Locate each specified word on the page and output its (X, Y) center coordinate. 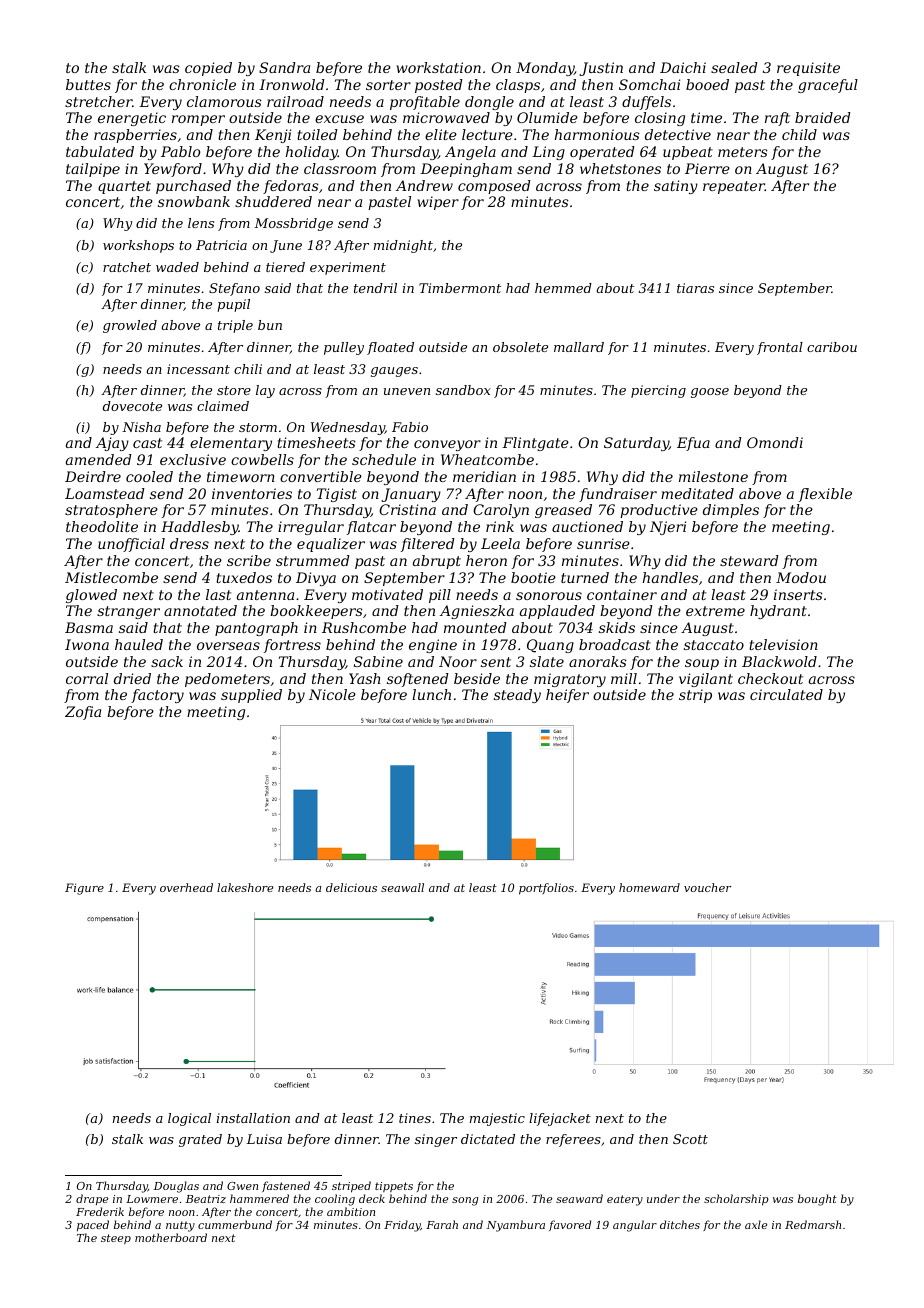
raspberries (135, 136)
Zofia (83, 713)
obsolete (520, 347)
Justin (601, 69)
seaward (579, 1198)
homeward (649, 887)
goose (710, 393)
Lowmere (152, 1199)
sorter (388, 85)
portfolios (546, 889)
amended (99, 459)
